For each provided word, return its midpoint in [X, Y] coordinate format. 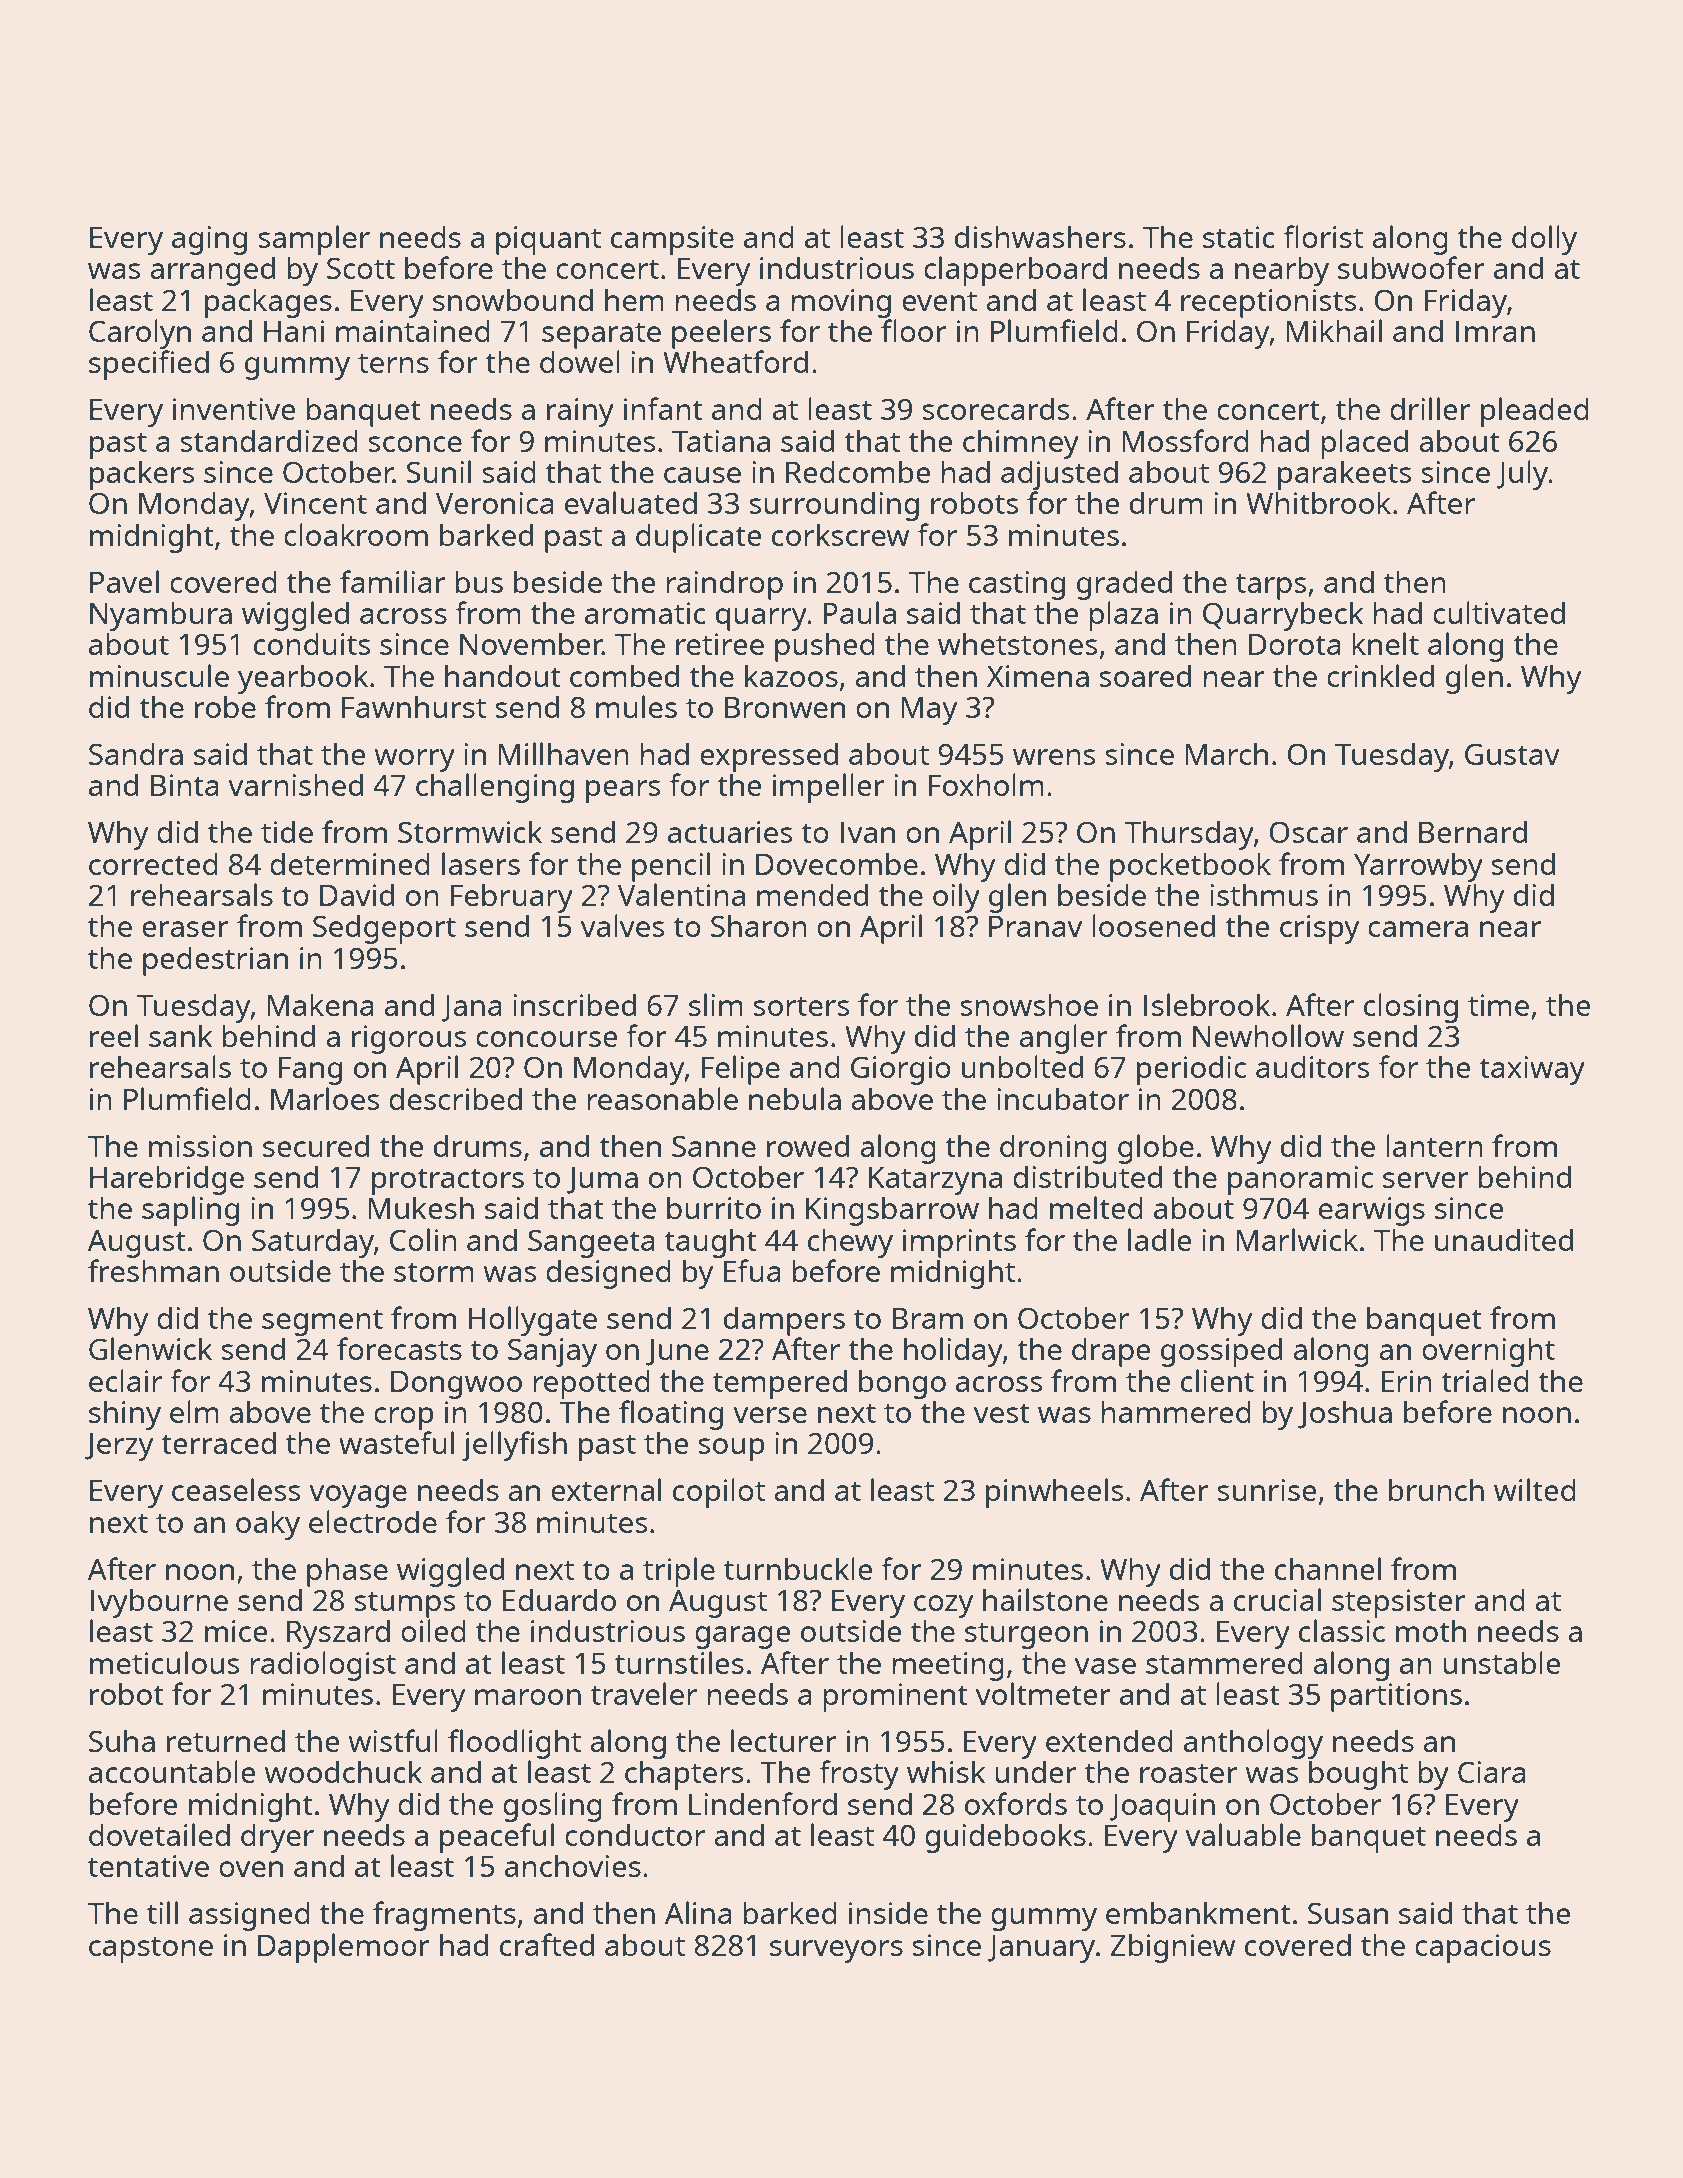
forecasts [399, 1348]
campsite [672, 240]
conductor [635, 1835]
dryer [277, 1838]
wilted [1535, 1489]
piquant [548, 240]
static [1239, 237]
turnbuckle [798, 1568]
